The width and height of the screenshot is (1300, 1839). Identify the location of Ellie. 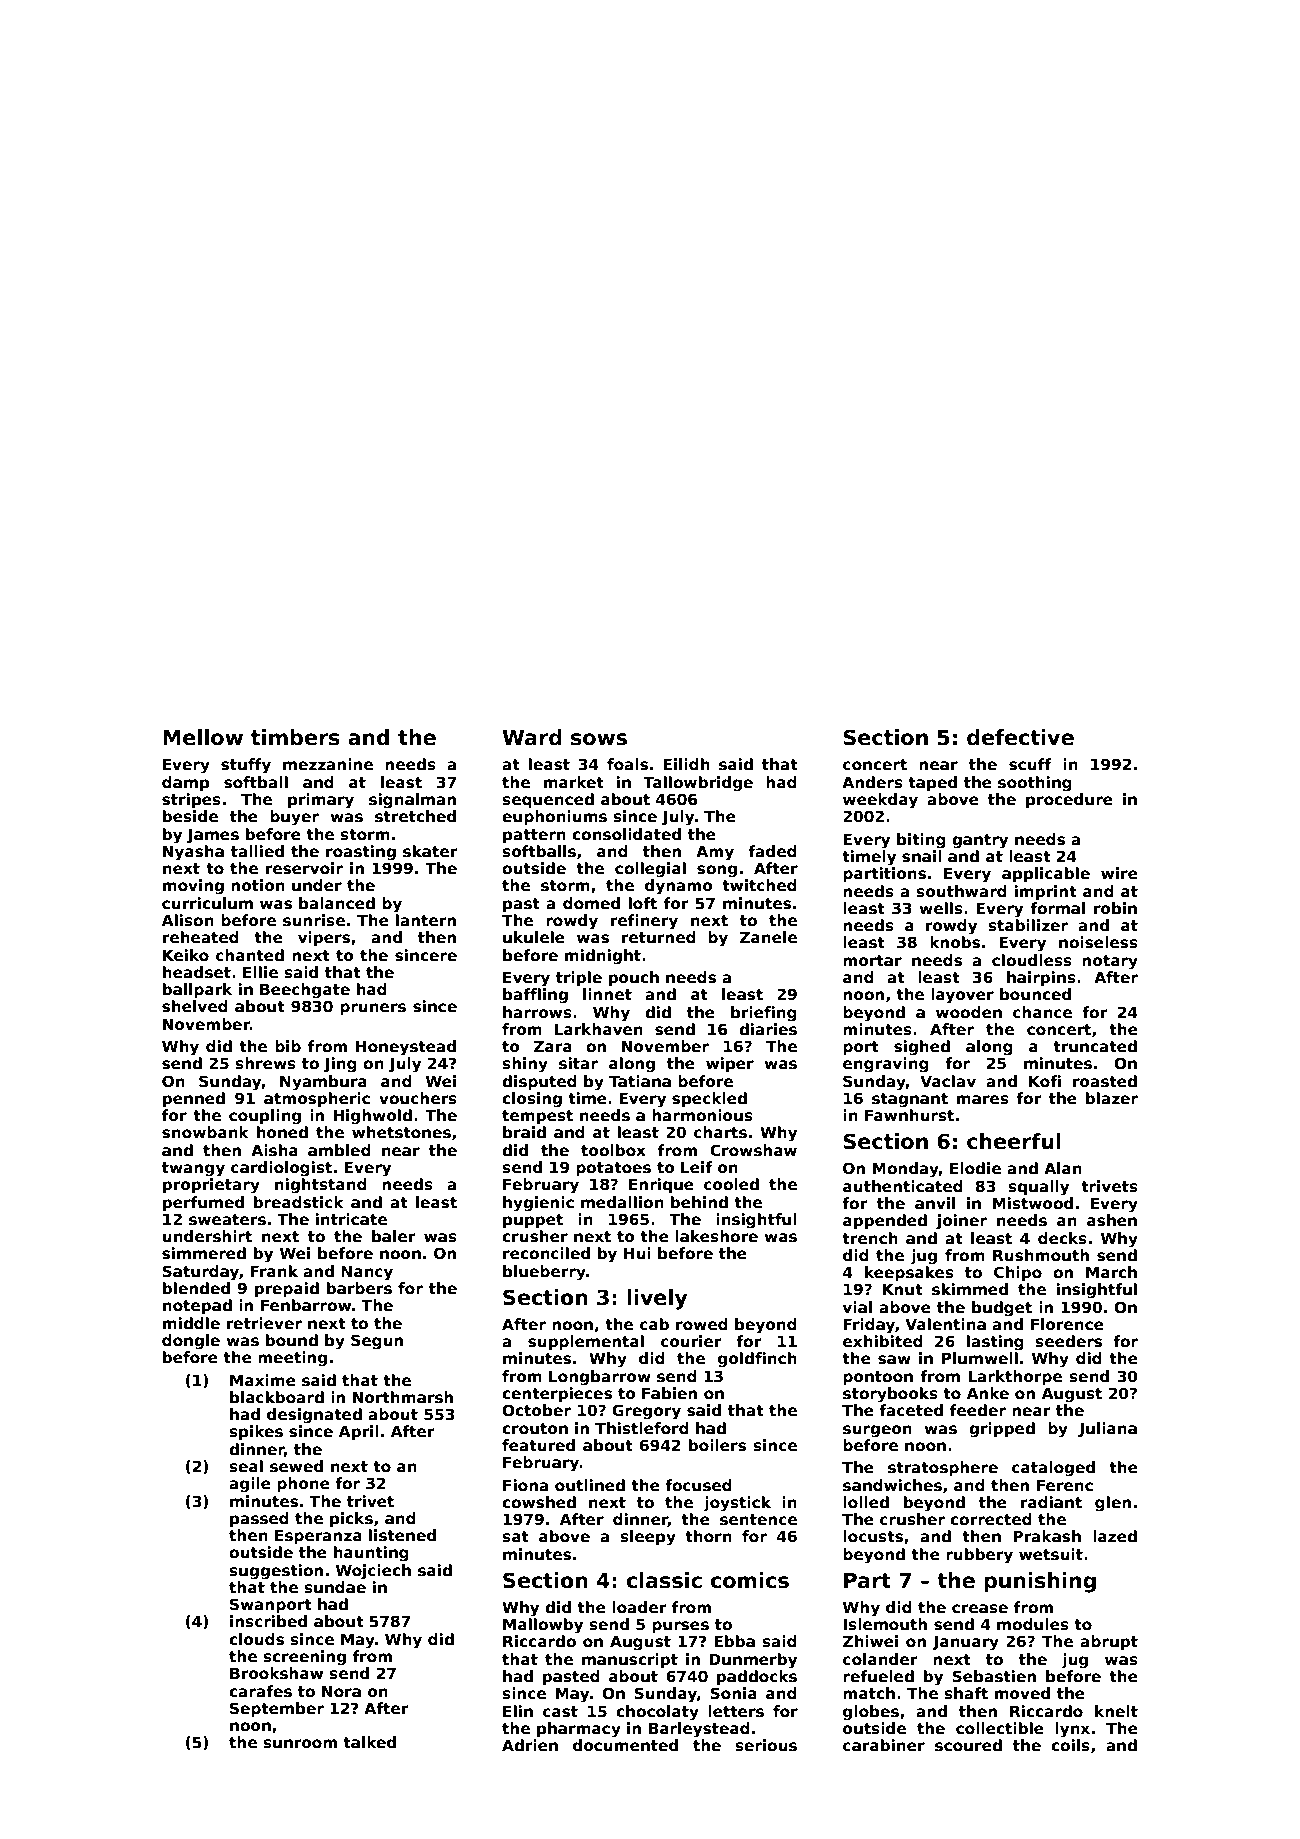
(260, 972).
